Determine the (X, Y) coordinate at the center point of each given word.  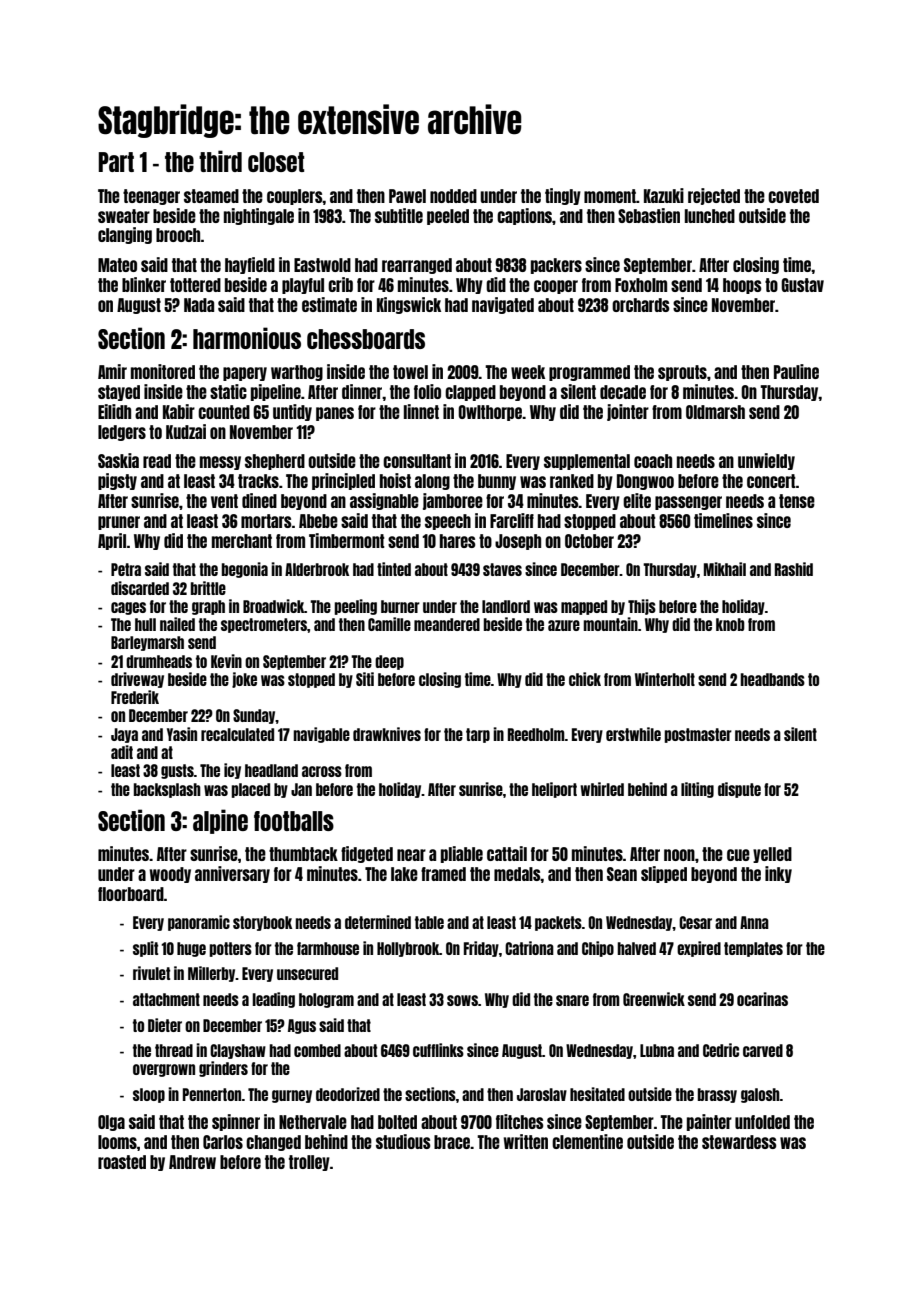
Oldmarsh (715, 412)
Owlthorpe (490, 413)
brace (452, 1142)
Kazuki (664, 195)
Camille (389, 624)
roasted (122, 1162)
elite (637, 500)
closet (276, 162)
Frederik (135, 697)
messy (220, 463)
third (220, 161)
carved (763, 1050)
